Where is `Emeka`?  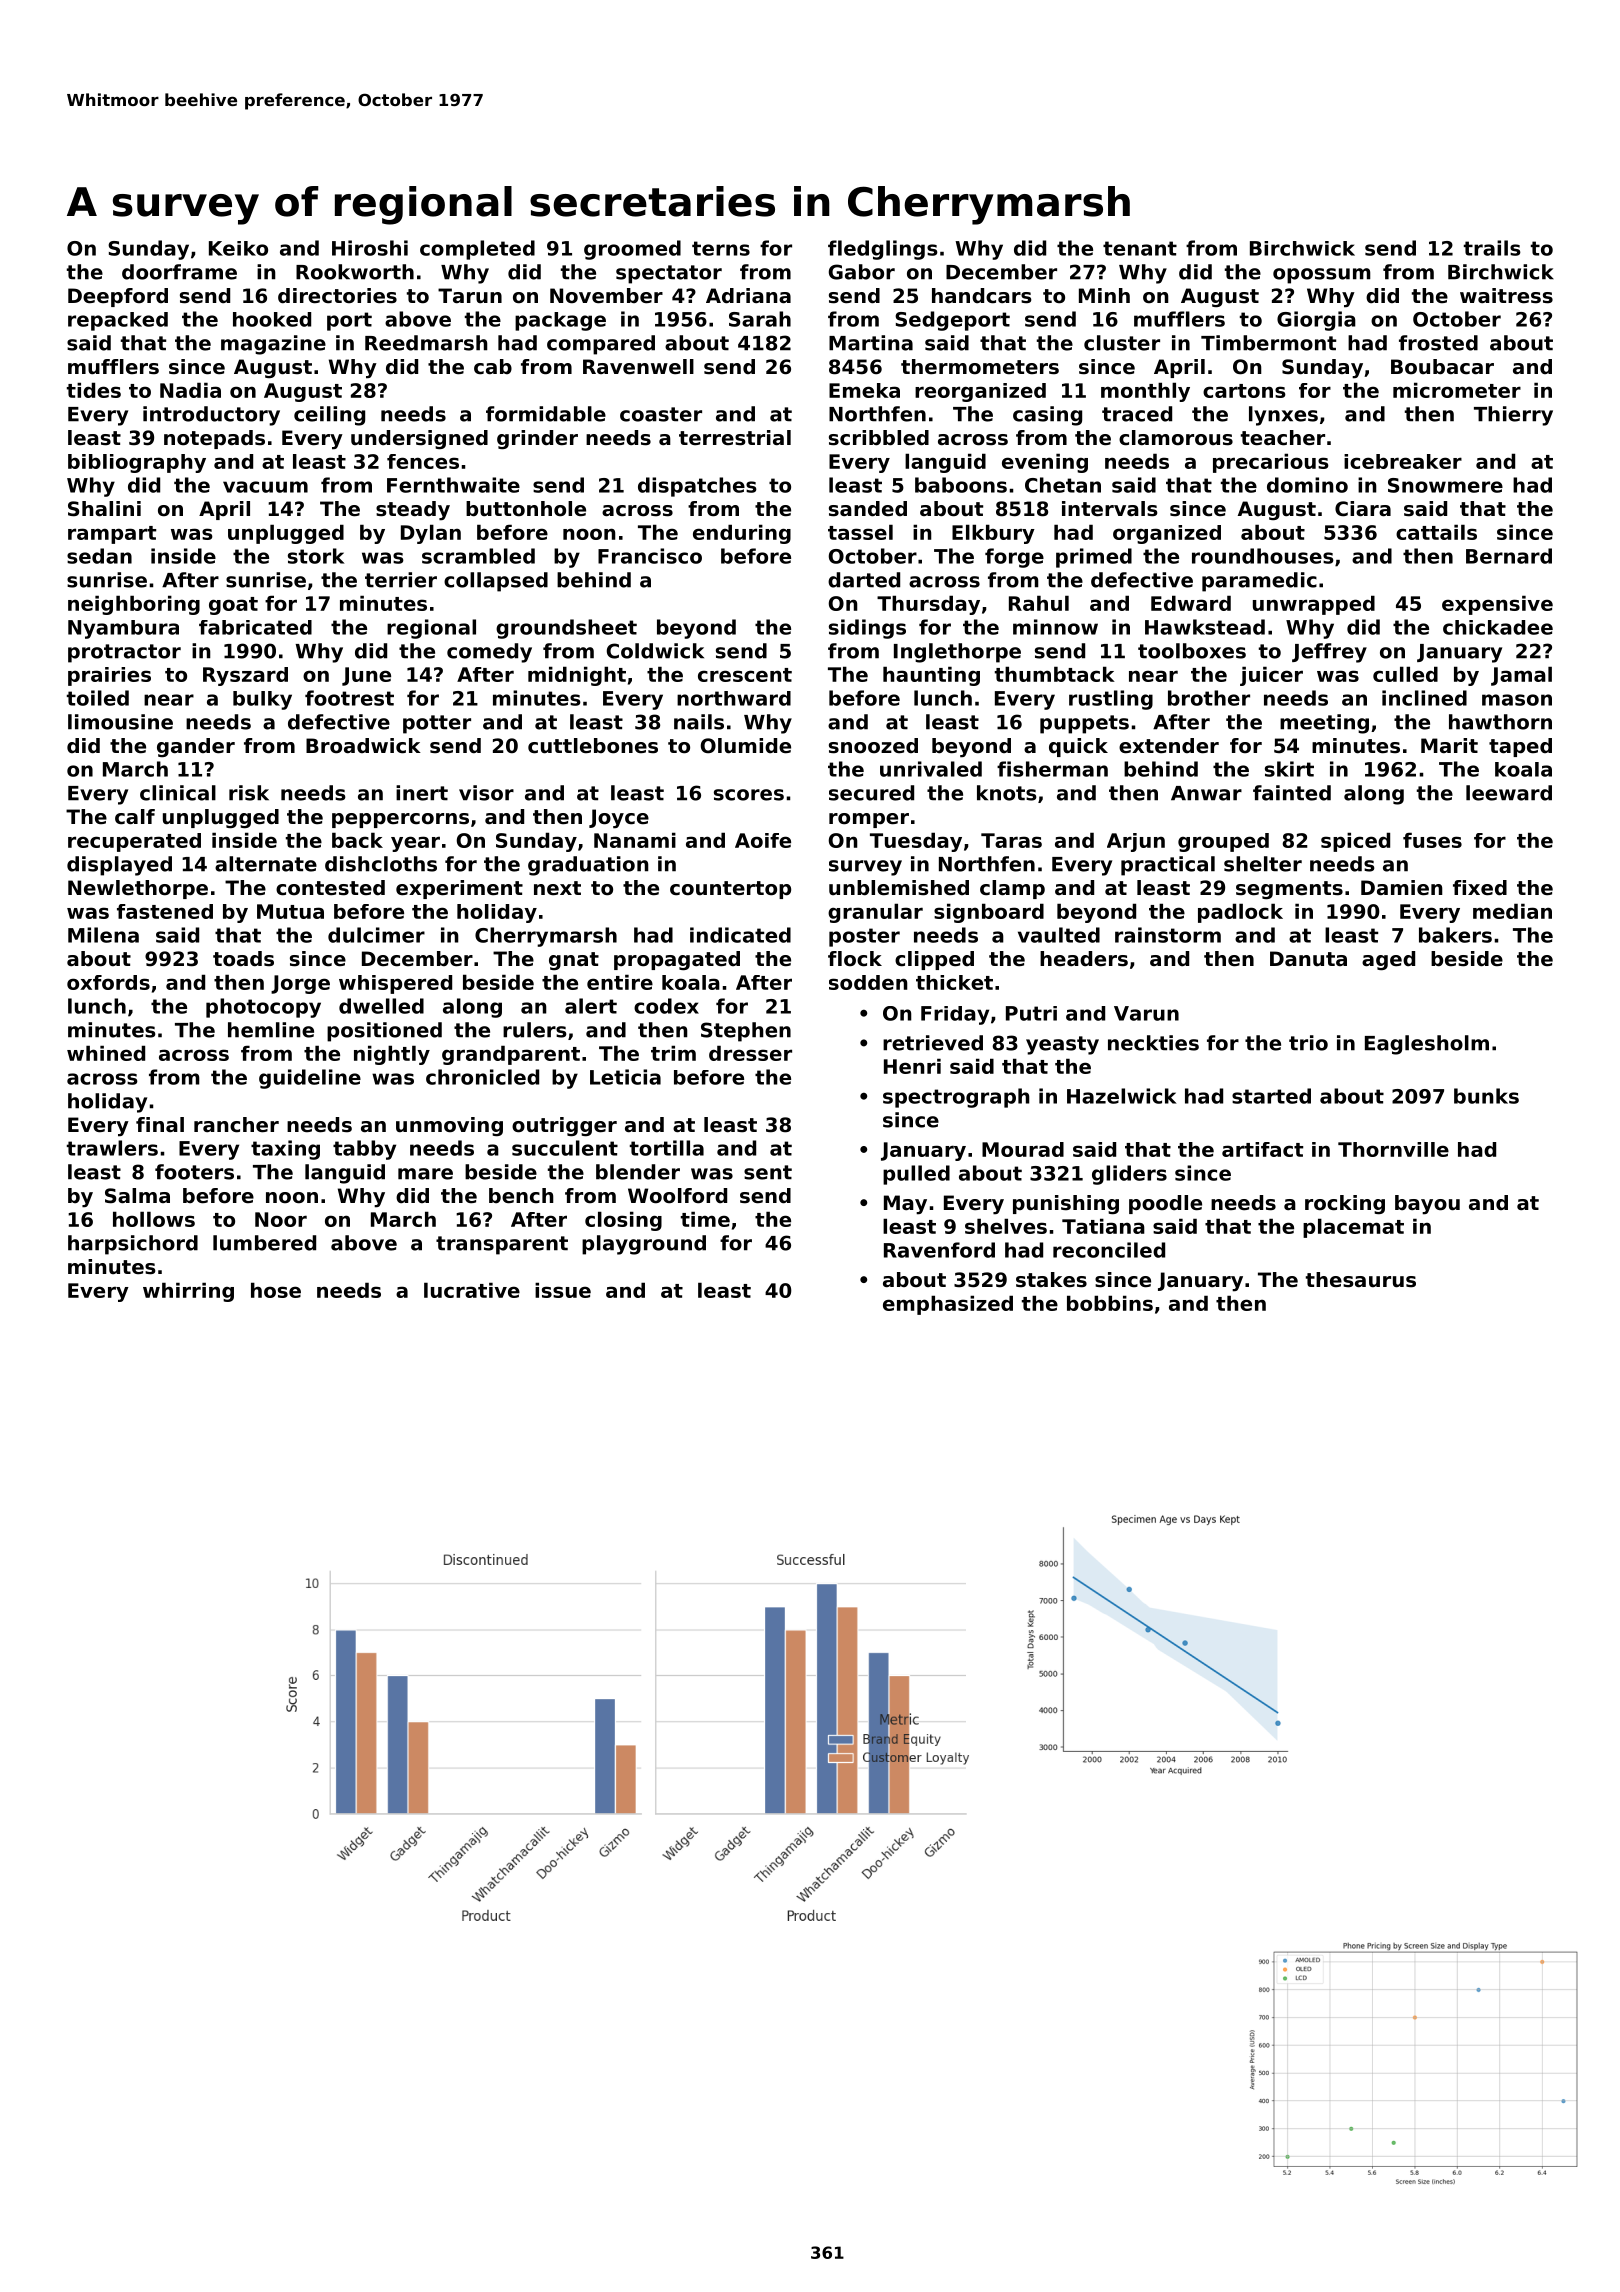
Emeka is located at coordinates (864, 390).
